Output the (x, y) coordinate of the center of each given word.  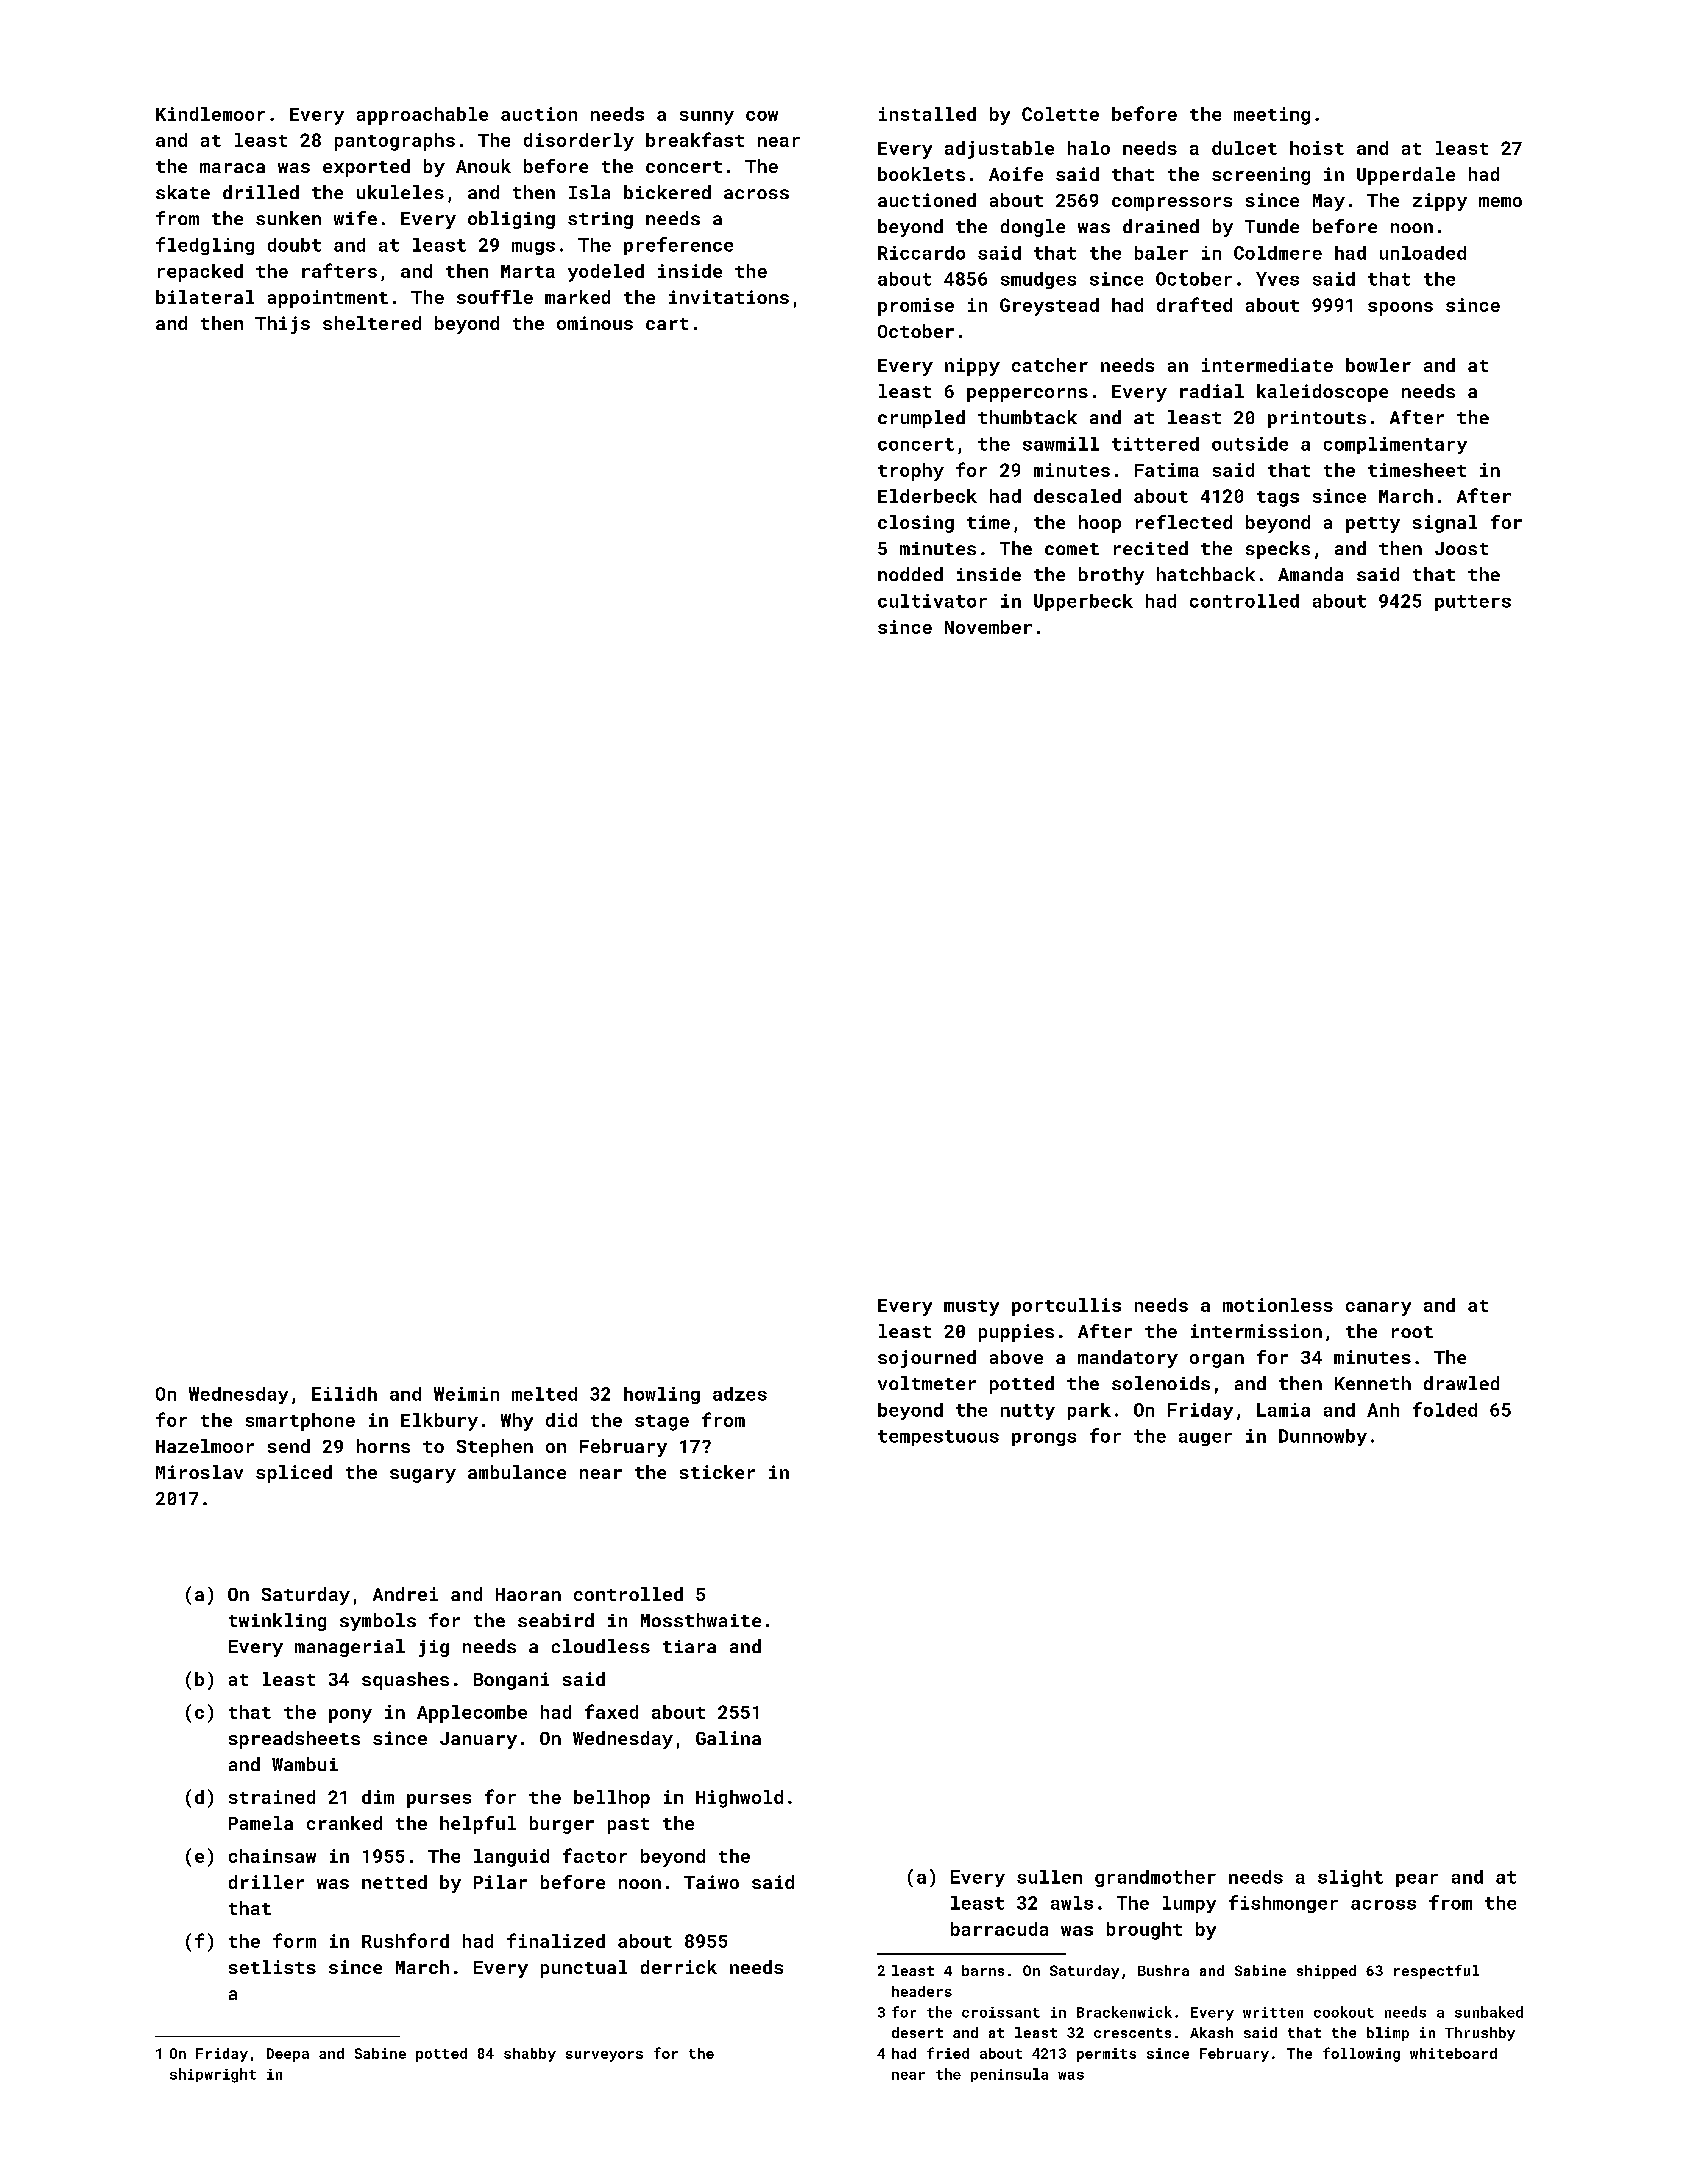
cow (762, 116)
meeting (1272, 116)
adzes (740, 1394)
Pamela (261, 1823)
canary (1378, 1309)
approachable (422, 116)
